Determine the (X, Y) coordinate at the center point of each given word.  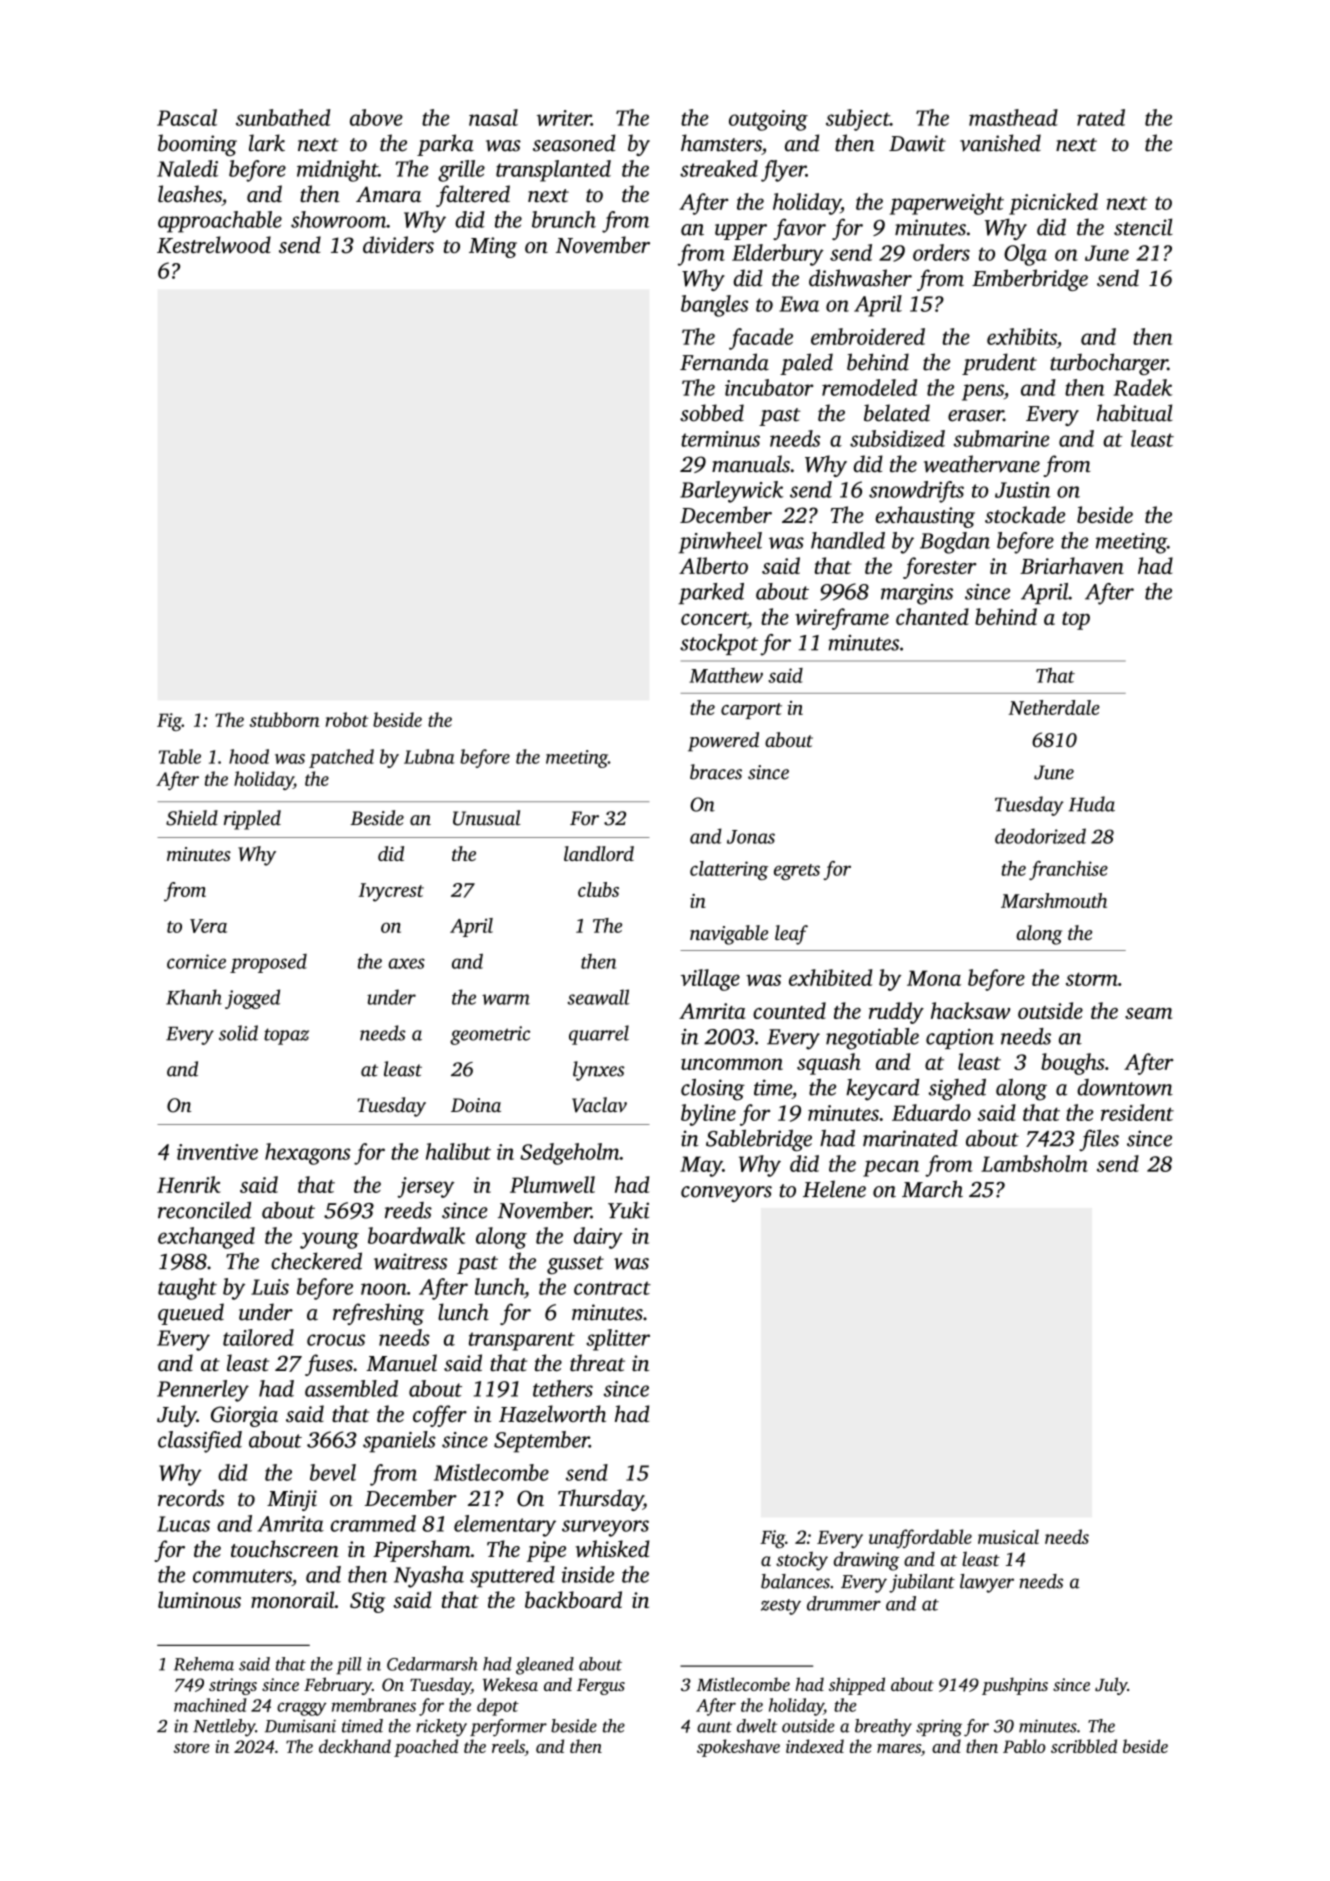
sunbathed (283, 117)
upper (741, 232)
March (932, 1189)
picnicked (1053, 204)
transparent (522, 1341)
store (192, 1747)
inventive (217, 1152)
